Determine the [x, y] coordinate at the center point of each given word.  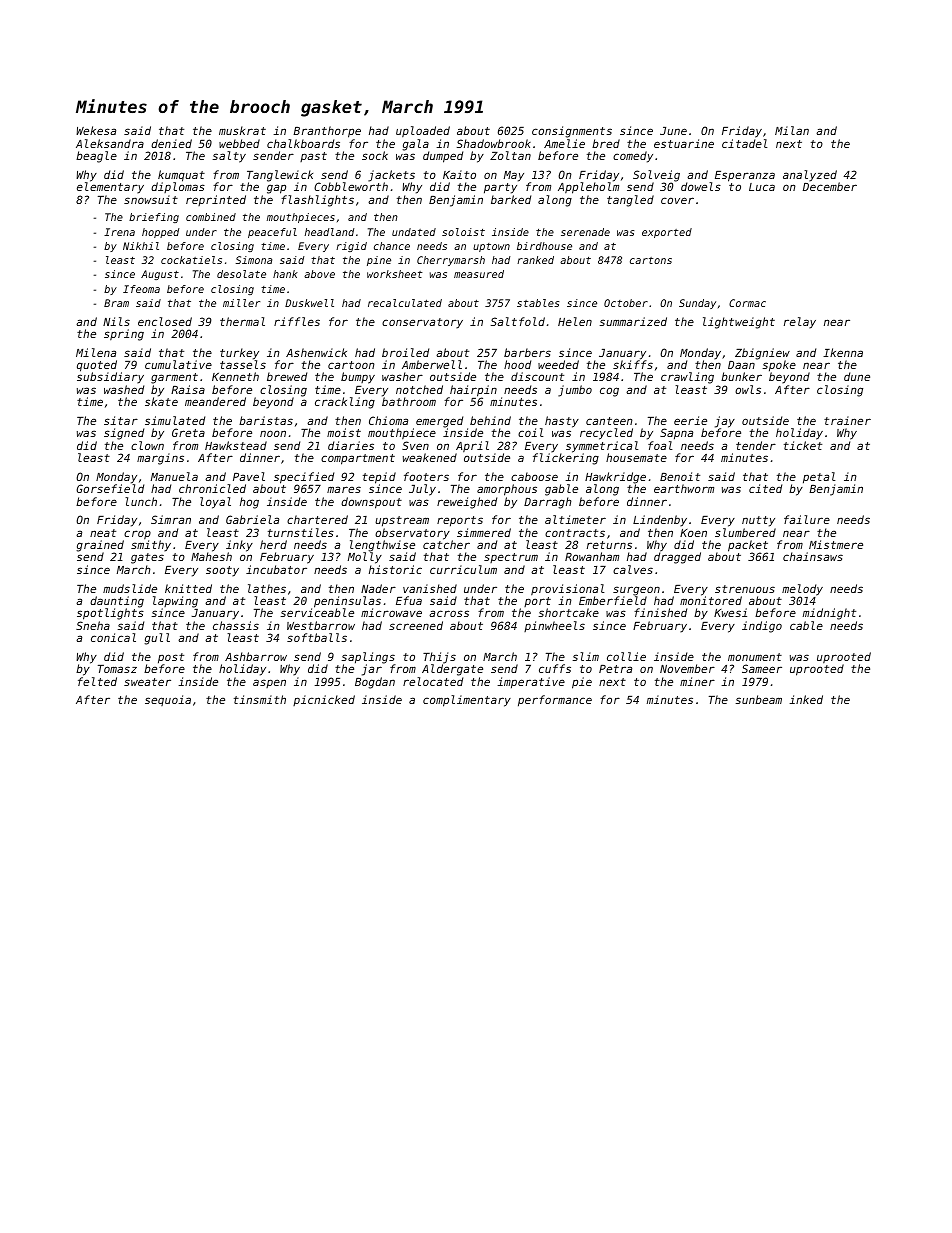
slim [586, 656]
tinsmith [260, 699]
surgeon [636, 591]
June [673, 131]
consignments [572, 132]
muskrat [242, 130]
